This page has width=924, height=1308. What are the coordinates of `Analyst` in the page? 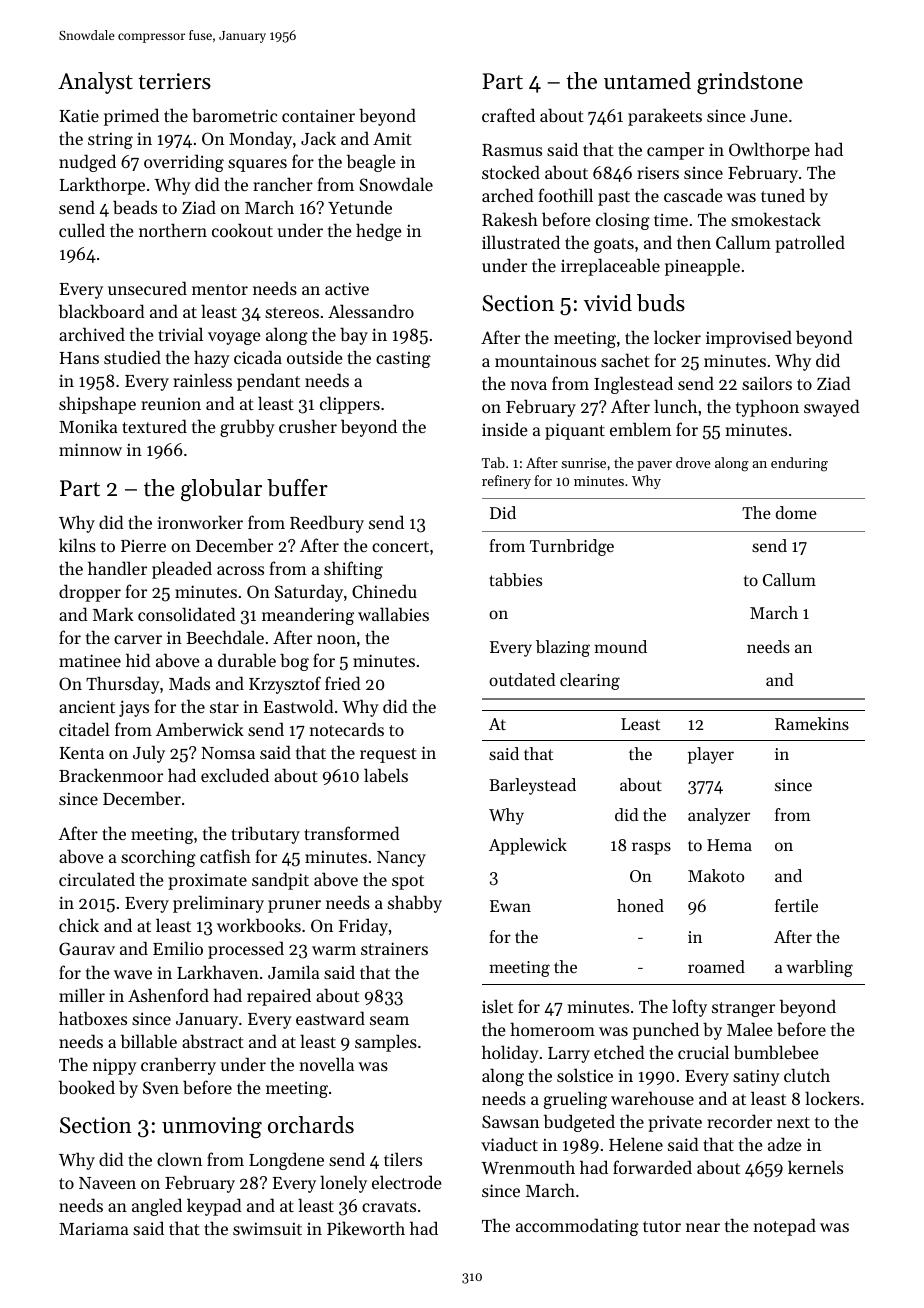 It's located at (95, 83).
